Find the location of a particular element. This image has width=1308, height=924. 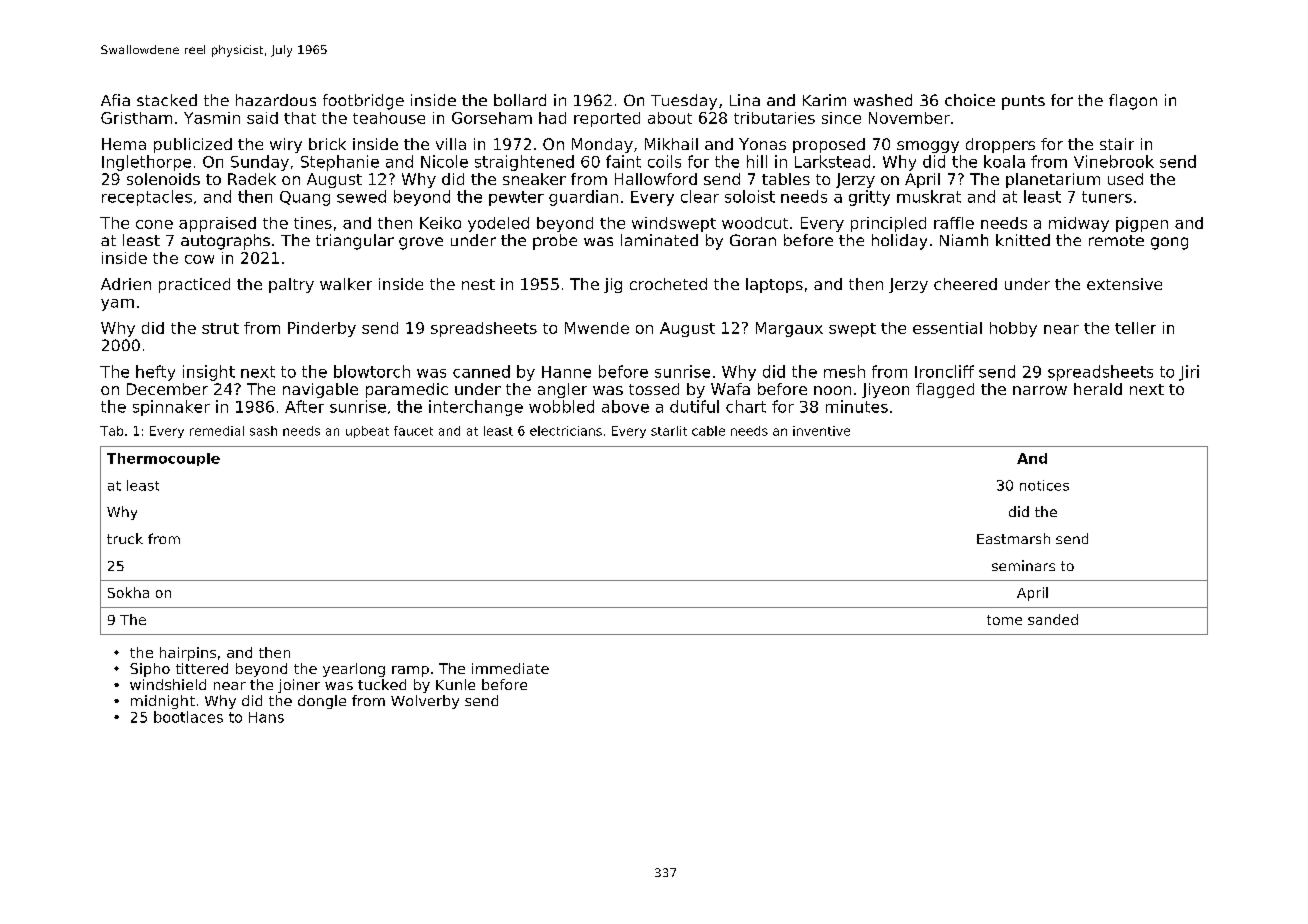

Lina is located at coordinates (745, 100).
